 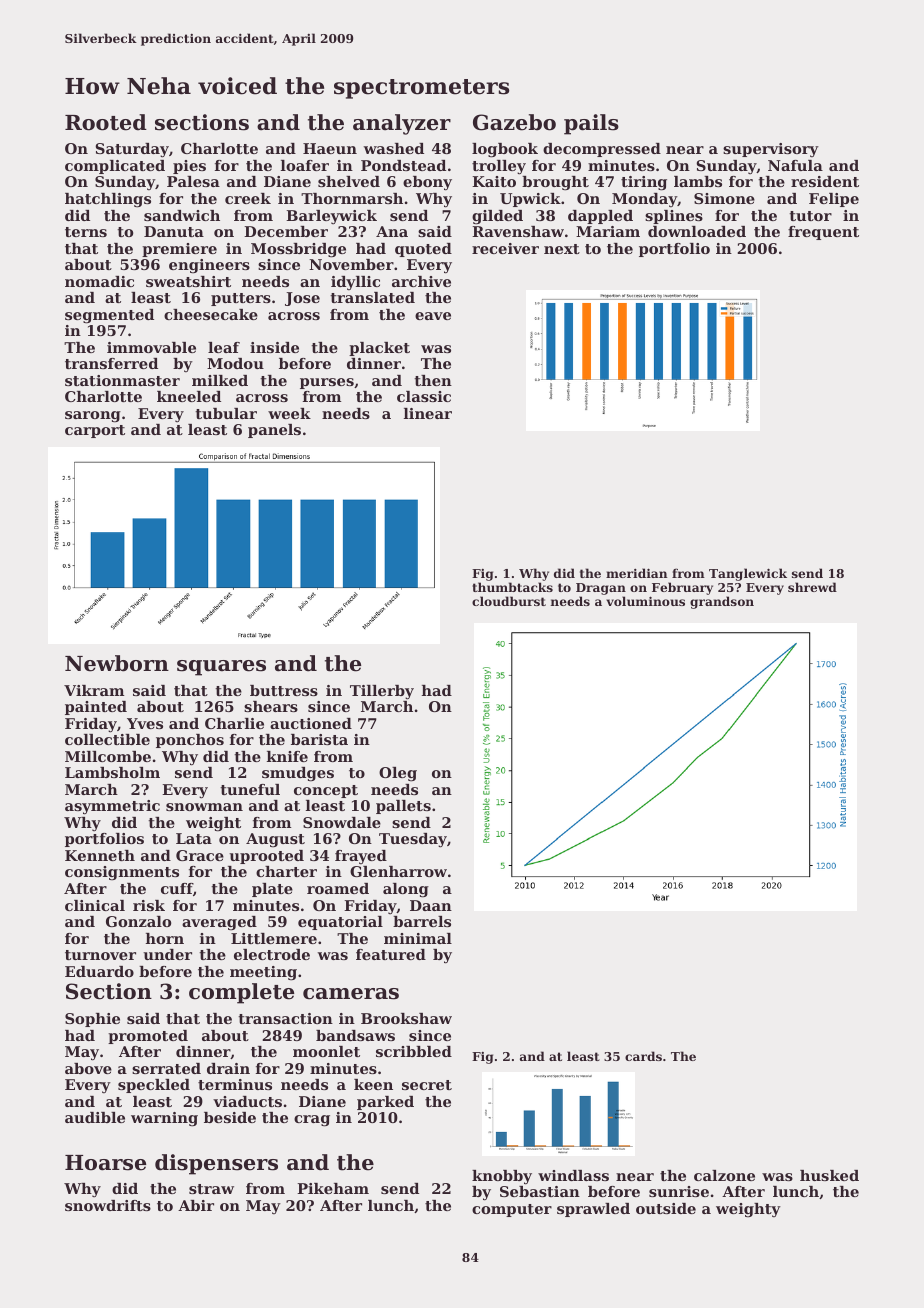 What do you see at coordinates (427, 1085) in the screenshot?
I see `secret` at bounding box center [427, 1085].
